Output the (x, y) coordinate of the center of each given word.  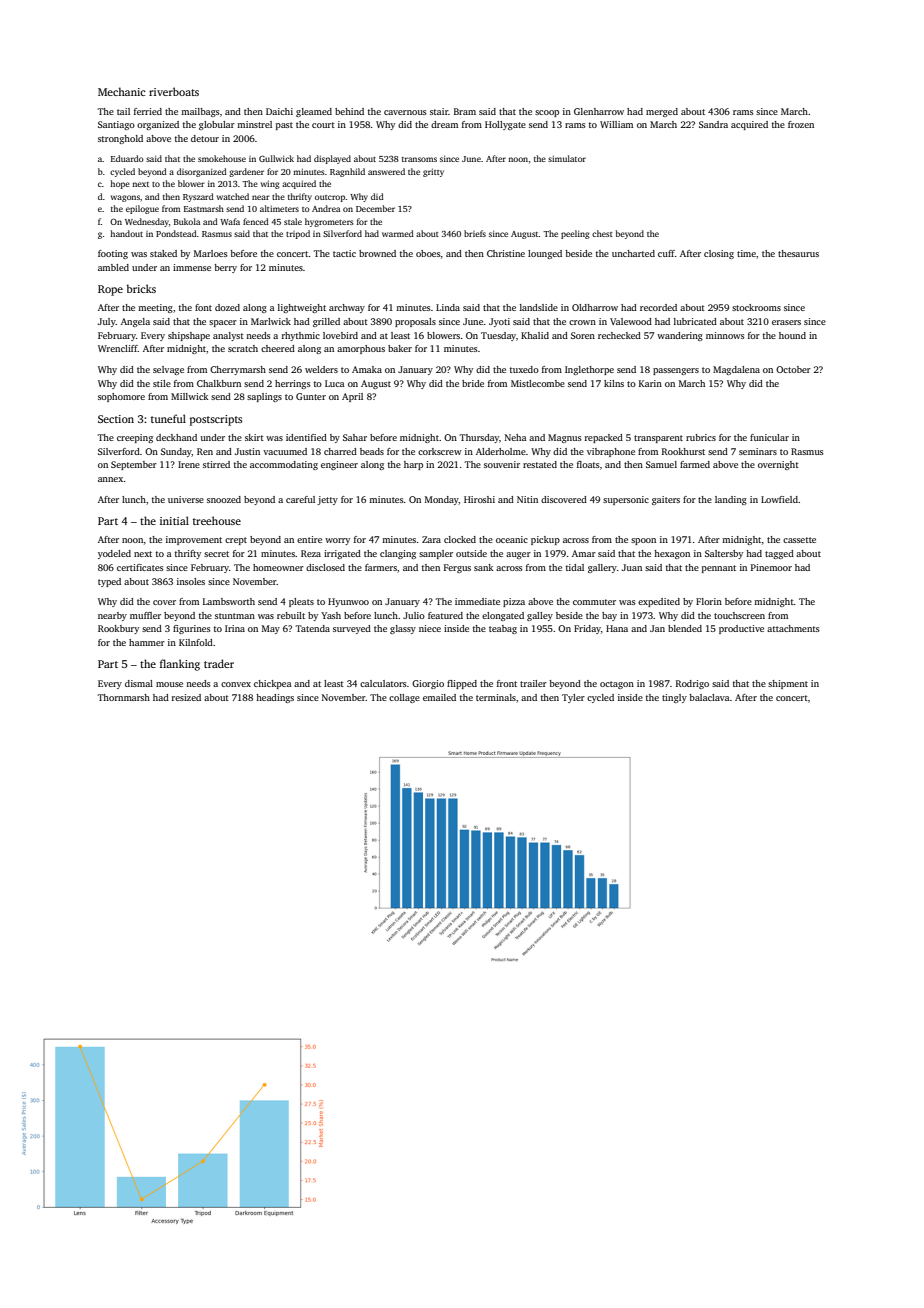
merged (662, 112)
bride (473, 383)
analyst (228, 336)
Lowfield (779, 499)
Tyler (573, 698)
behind (349, 111)
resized (186, 697)
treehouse (217, 520)
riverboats (174, 91)
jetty (327, 500)
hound (792, 335)
